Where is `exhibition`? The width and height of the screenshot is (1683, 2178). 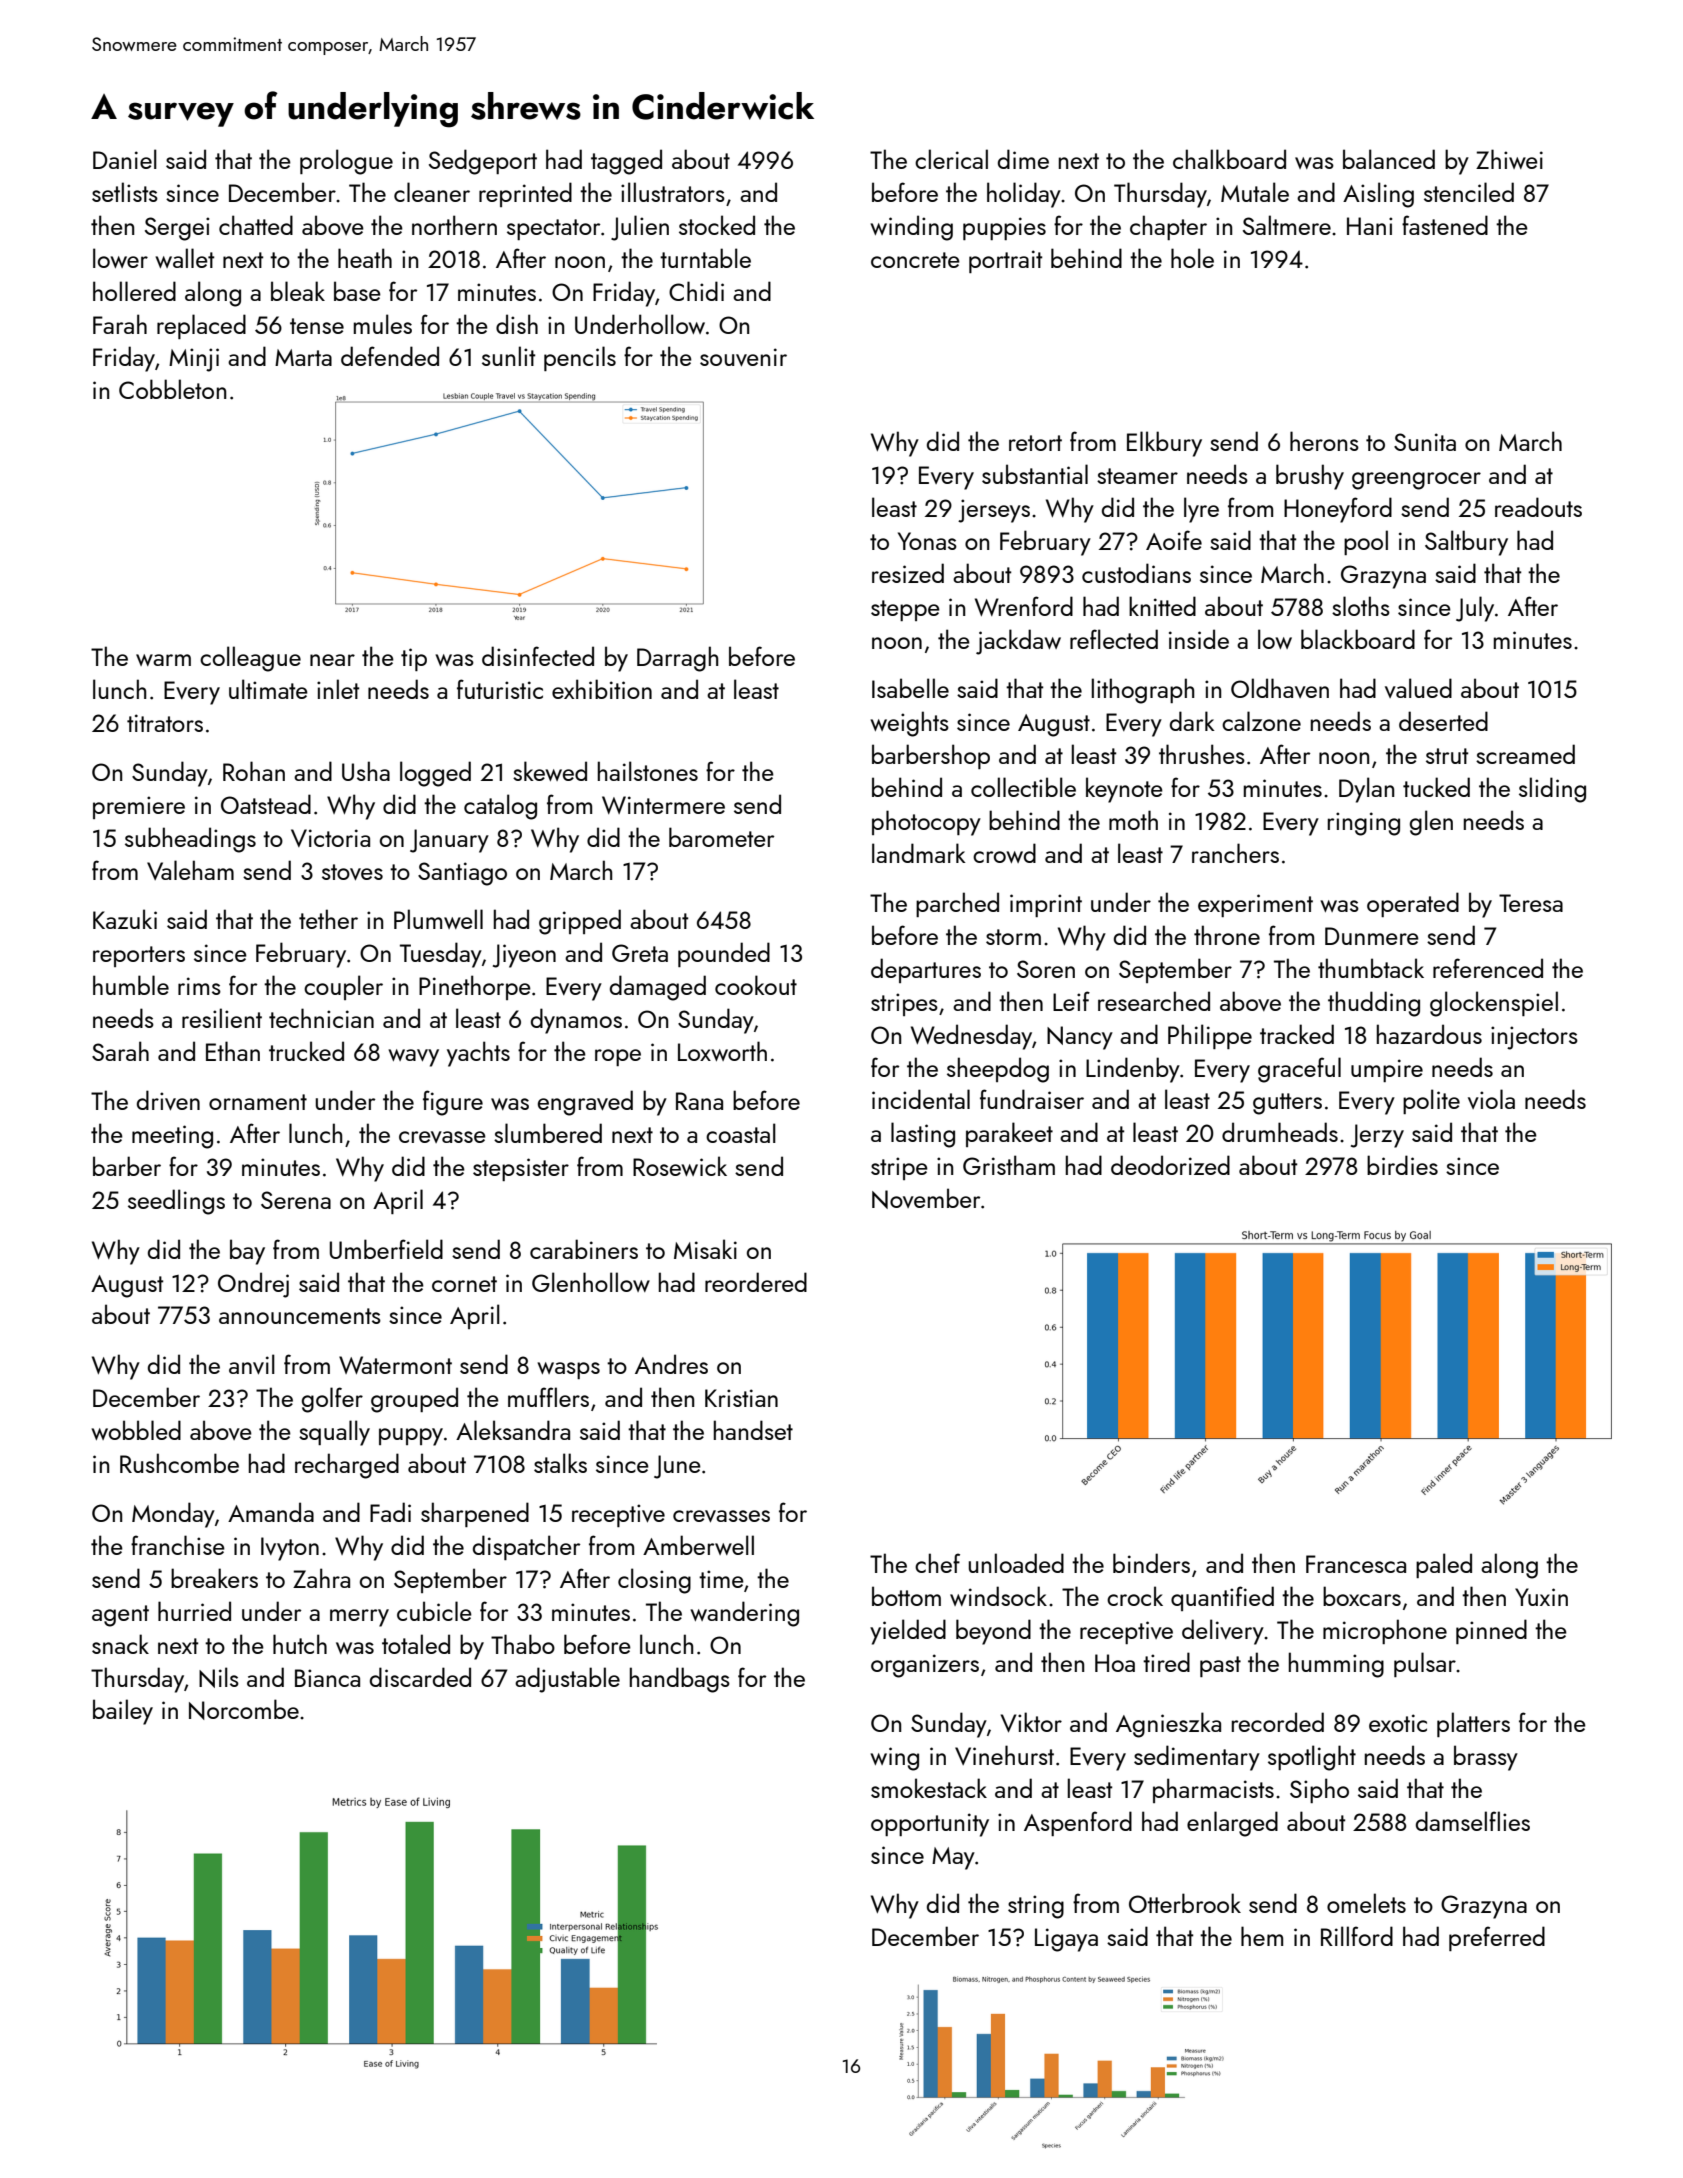 exhibition is located at coordinates (602, 689).
